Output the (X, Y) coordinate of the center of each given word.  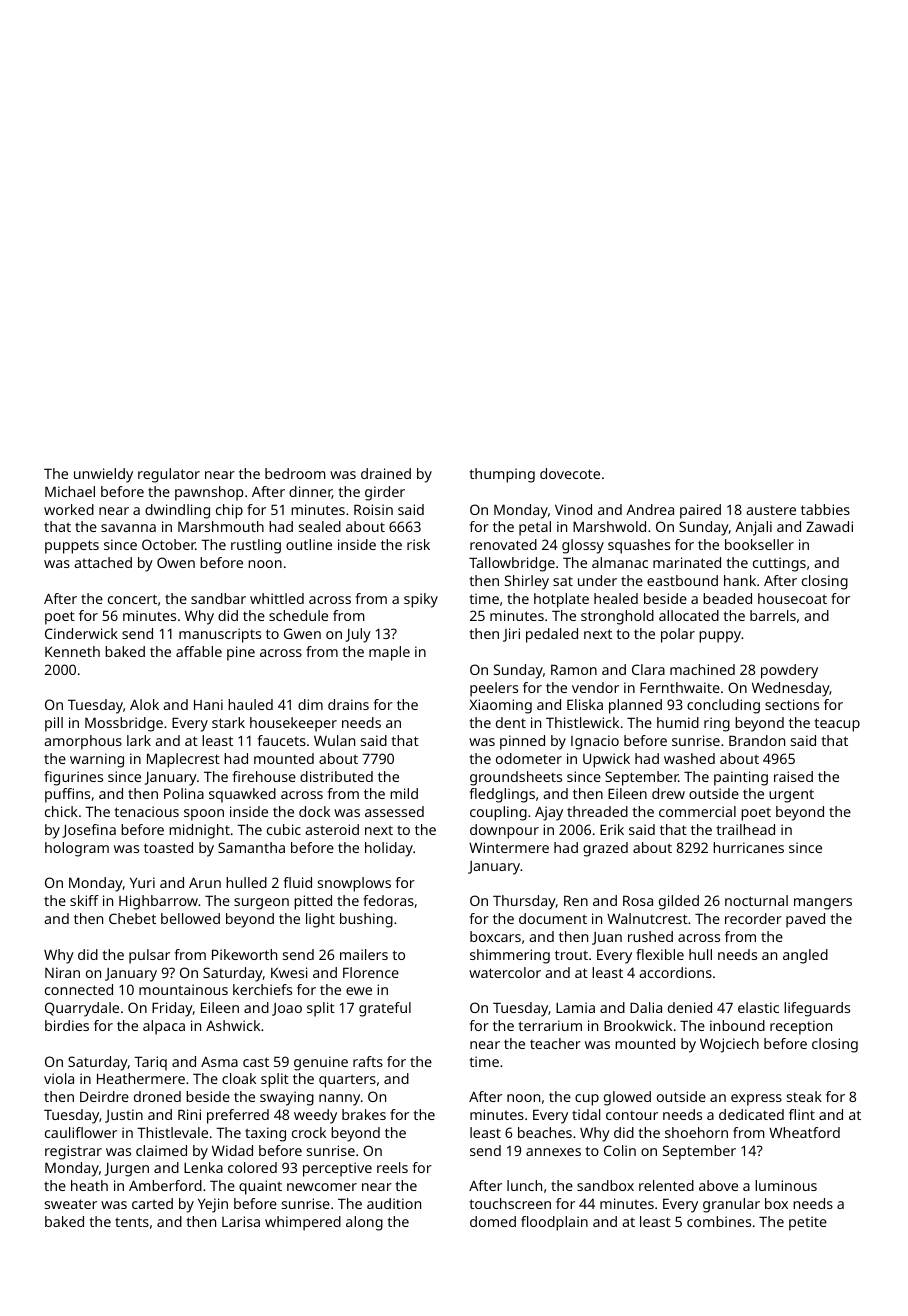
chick (61, 811)
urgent (791, 796)
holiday (389, 849)
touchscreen (510, 1203)
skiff (84, 900)
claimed (161, 1150)
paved (805, 920)
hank (740, 580)
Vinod (573, 509)
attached (103, 562)
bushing (366, 920)
